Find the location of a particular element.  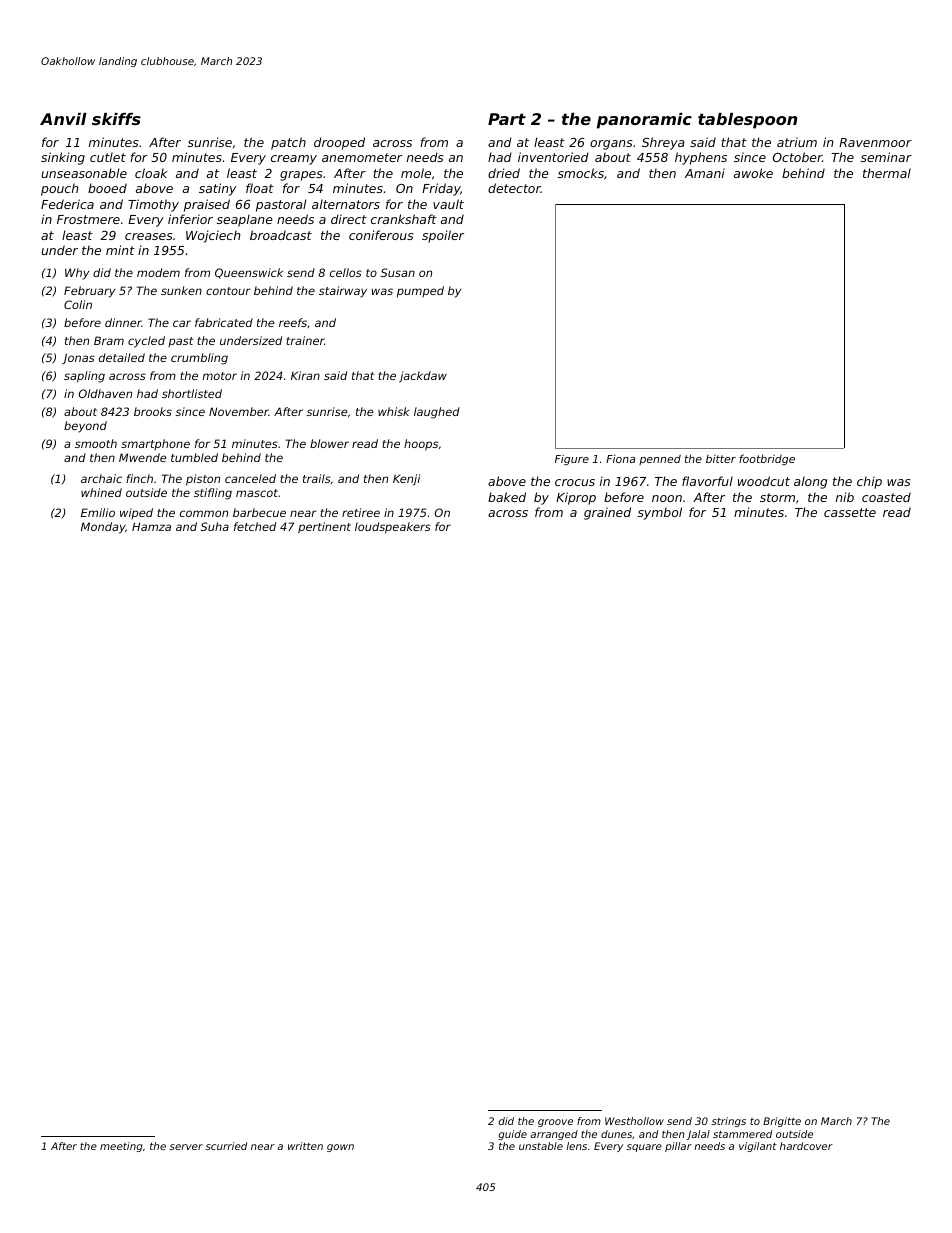

footbridge is located at coordinates (767, 459).
